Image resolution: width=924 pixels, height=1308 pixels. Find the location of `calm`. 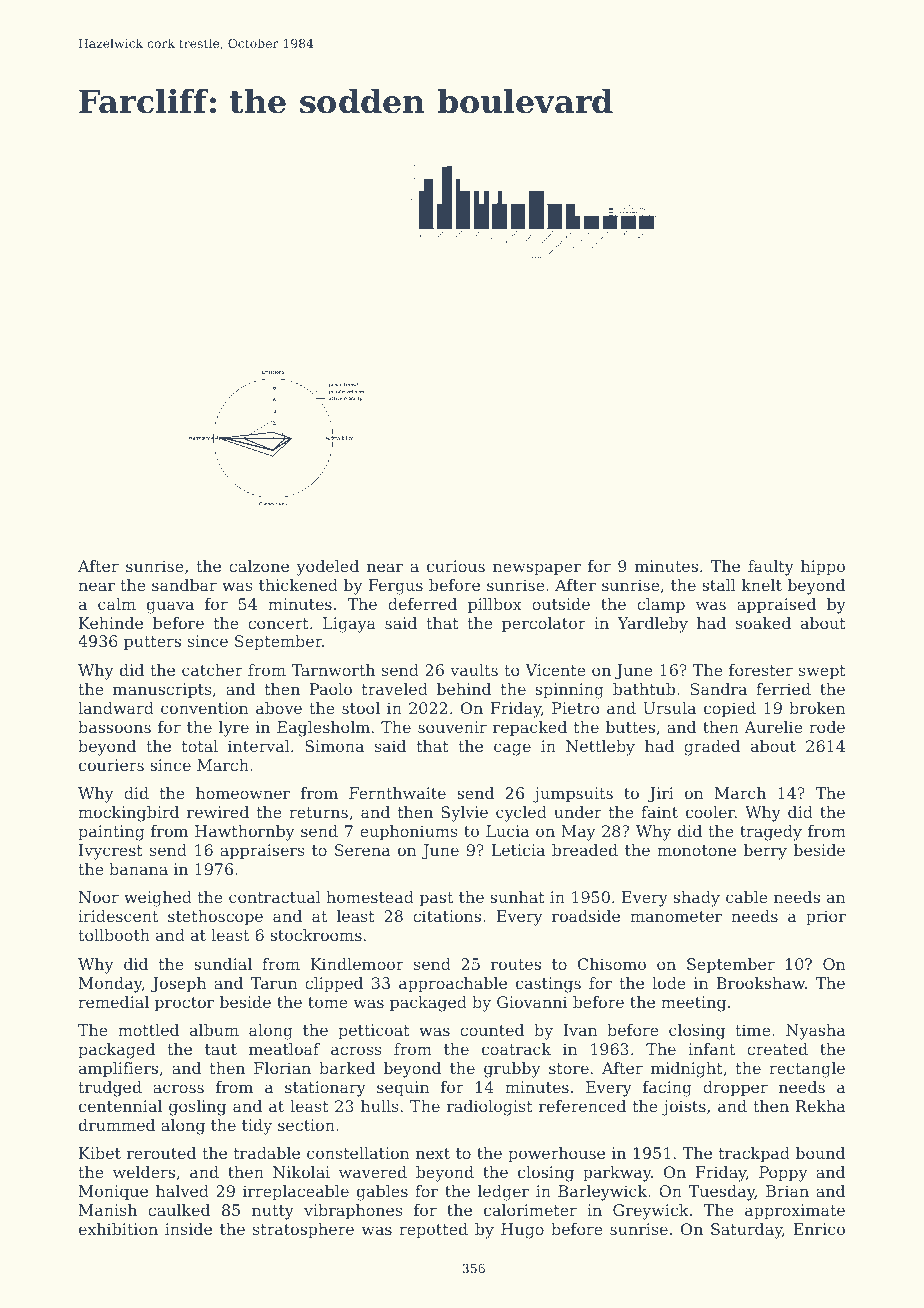

calm is located at coordinates (117, 604).
